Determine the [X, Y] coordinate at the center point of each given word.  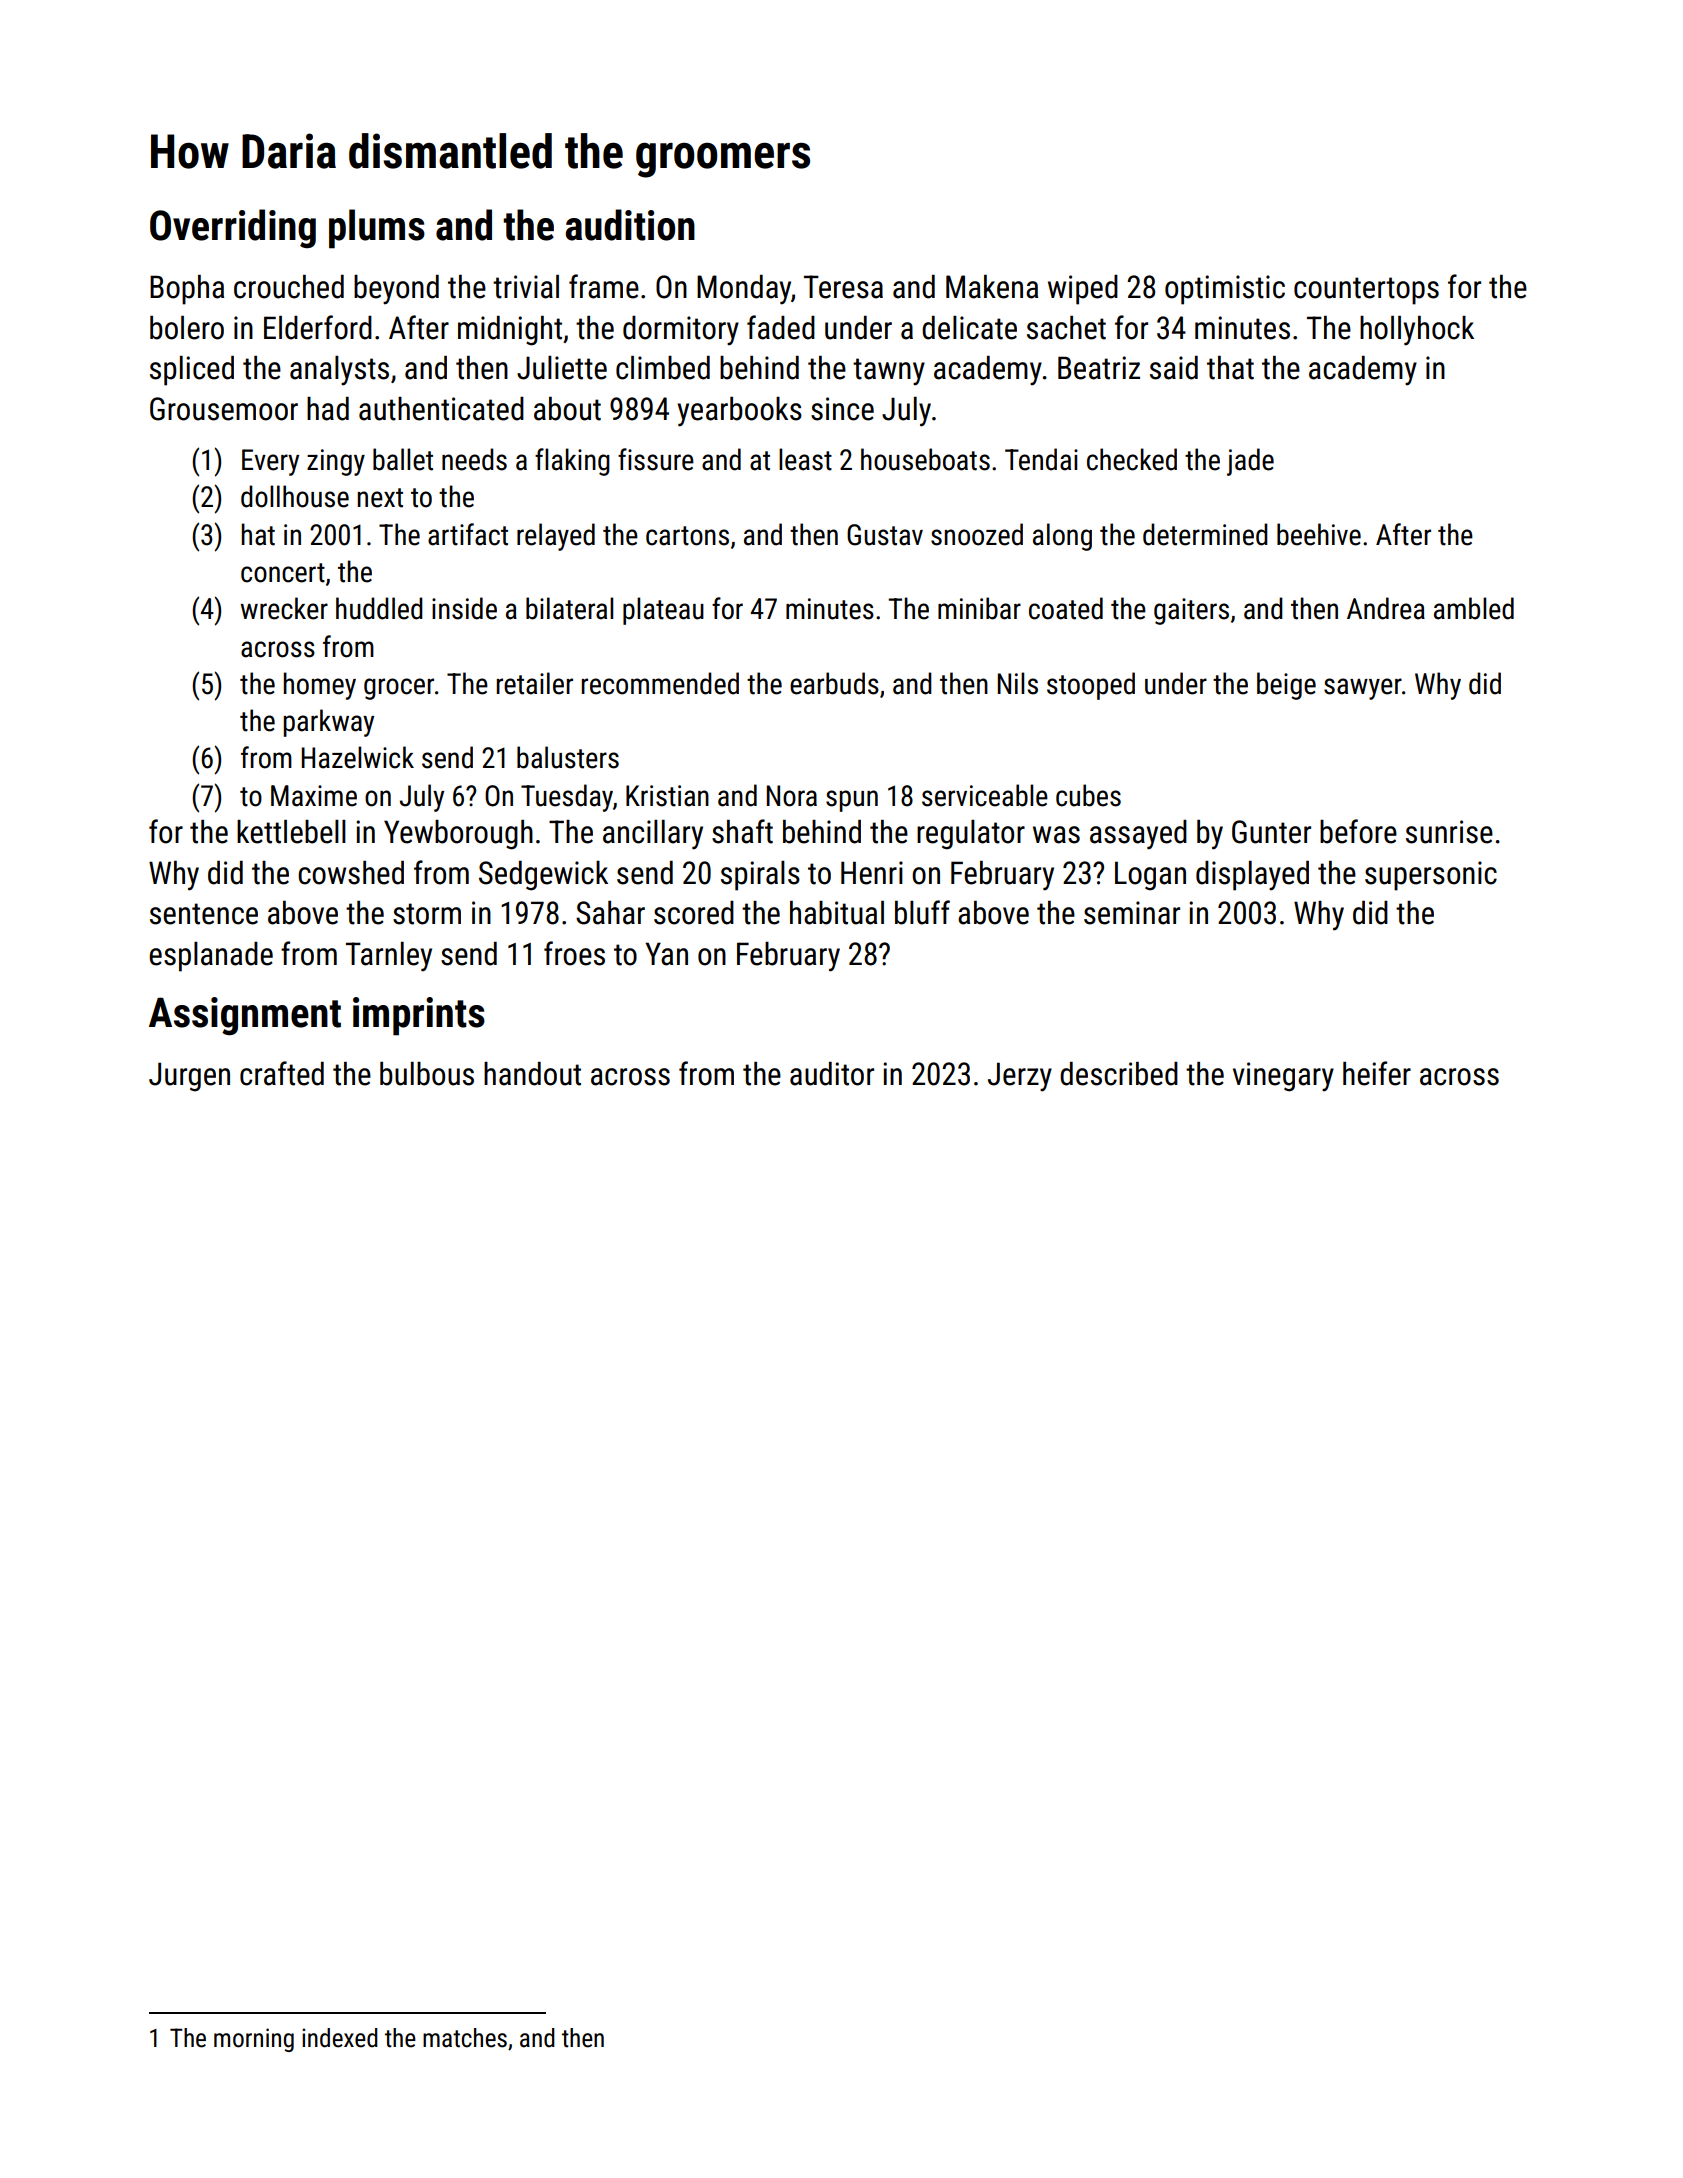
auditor [832, 1074]
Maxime [314, 796]
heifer [1377, 1073]
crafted [282, 1073]
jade [1250, 462]
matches [465, 2038]
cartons [687, 536]
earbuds [834, 683]
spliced [192, 371]
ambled [1474, 608]
